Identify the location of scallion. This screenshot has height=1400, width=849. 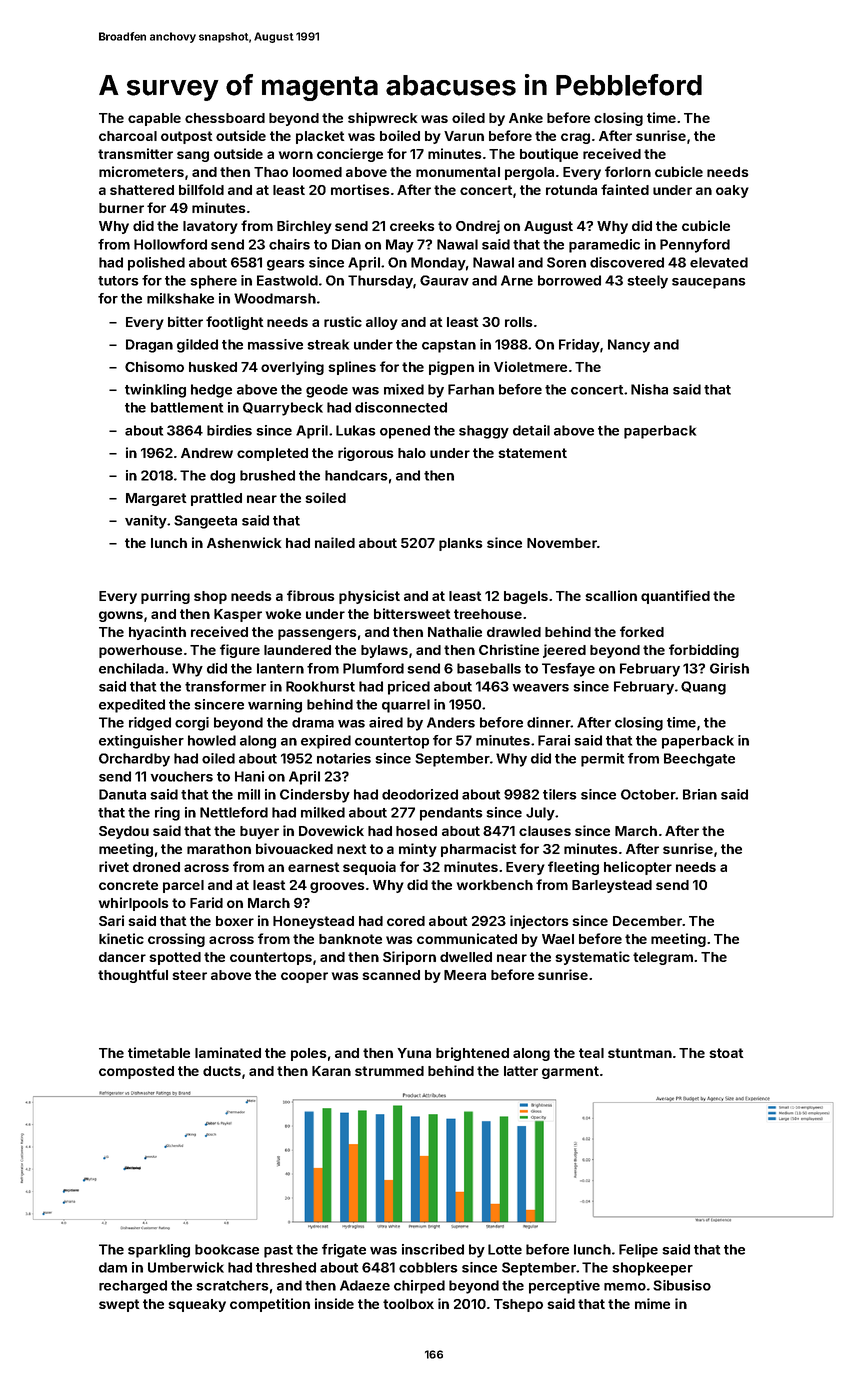
(611, 595).
